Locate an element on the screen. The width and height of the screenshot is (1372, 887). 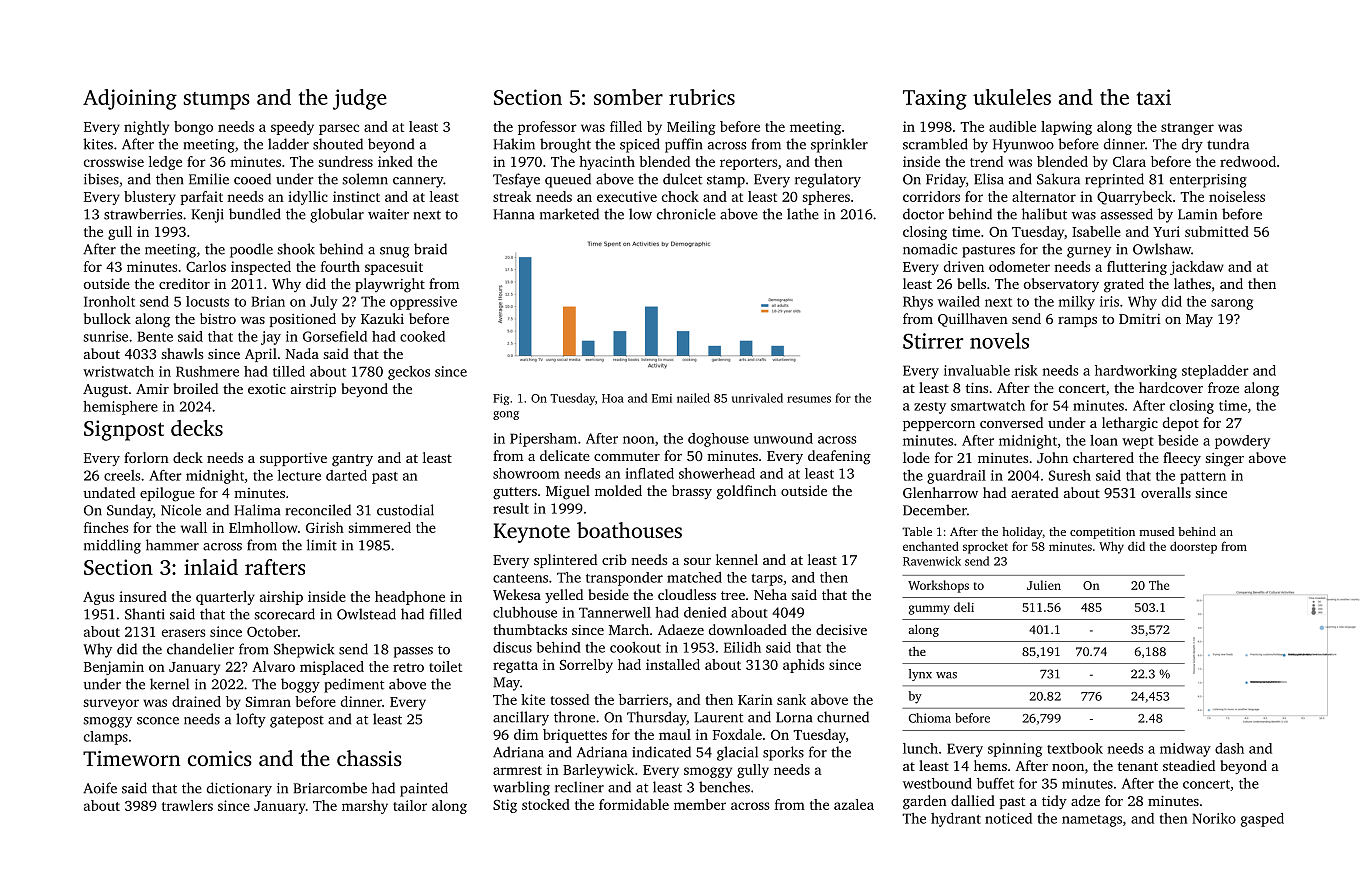
gatepost is located at coordinates (297, 721).
